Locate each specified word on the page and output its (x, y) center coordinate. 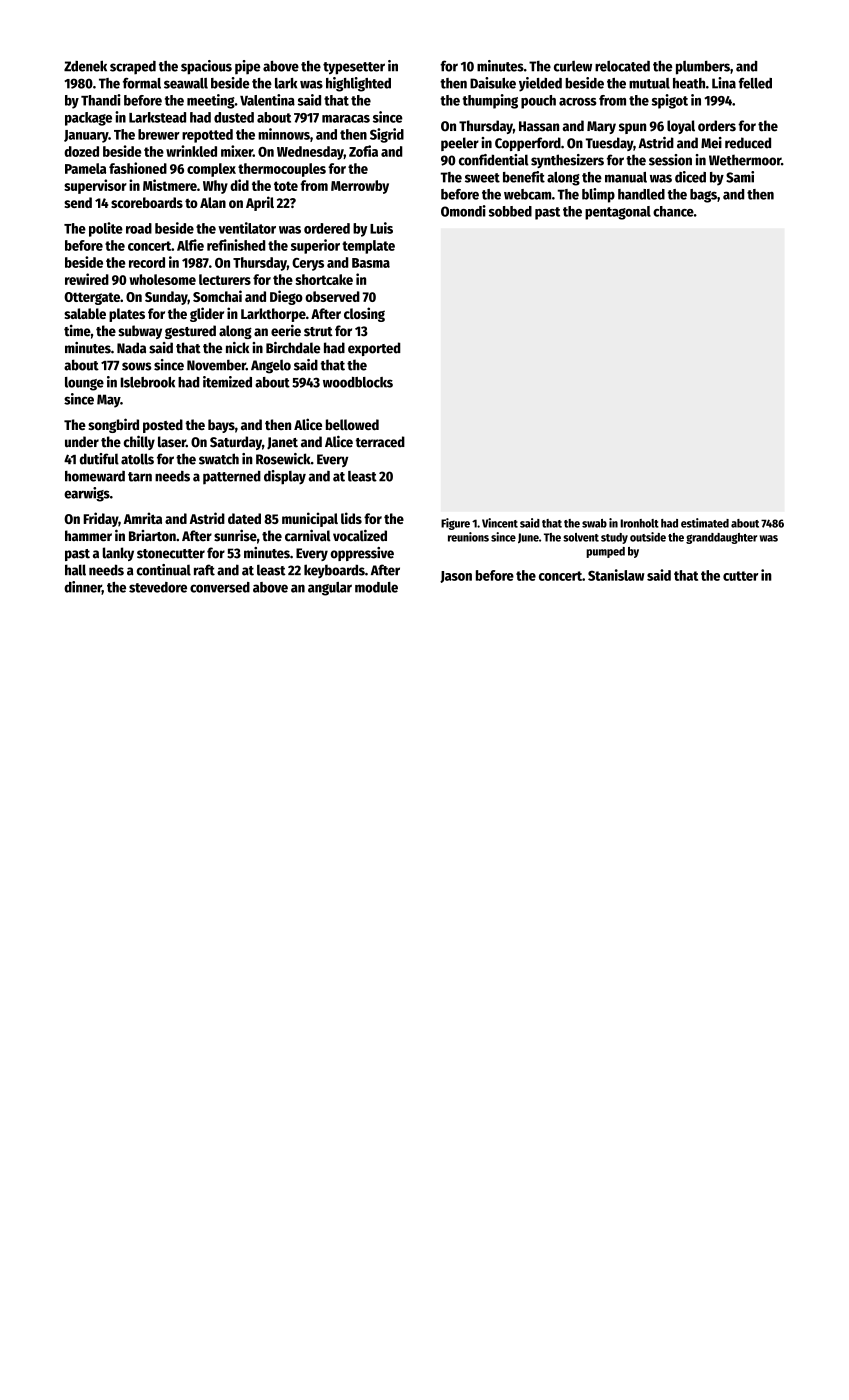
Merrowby (360, 187)
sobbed (510, 211)
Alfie (190, 245)
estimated (705, 523)
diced (690, 177)
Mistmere (170, 185)
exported (374, 349)
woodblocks (358, 382)
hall (75, 570)
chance (673, 211)
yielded (540, 84)
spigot (670, 101)
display (285, 477)
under (82, 442)
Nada (131, 348)
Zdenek (85, 66)
